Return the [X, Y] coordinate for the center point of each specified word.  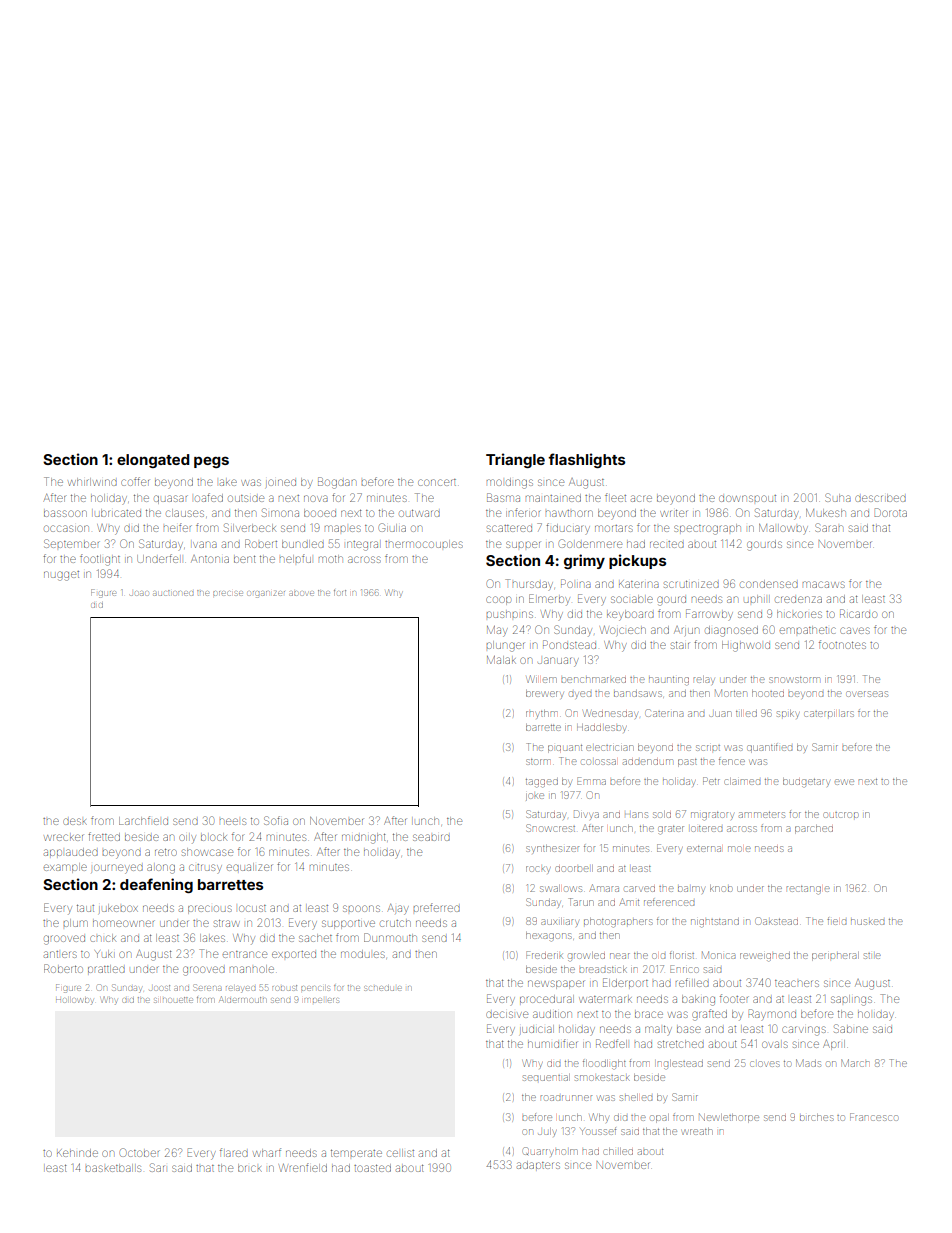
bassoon [65, 513]
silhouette [173, 1000]
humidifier [552, 1043]
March [855, 1063]
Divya [586, 815]
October [140, 1152]
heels [233, 821]
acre [641, 498]
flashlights [586, 460]
